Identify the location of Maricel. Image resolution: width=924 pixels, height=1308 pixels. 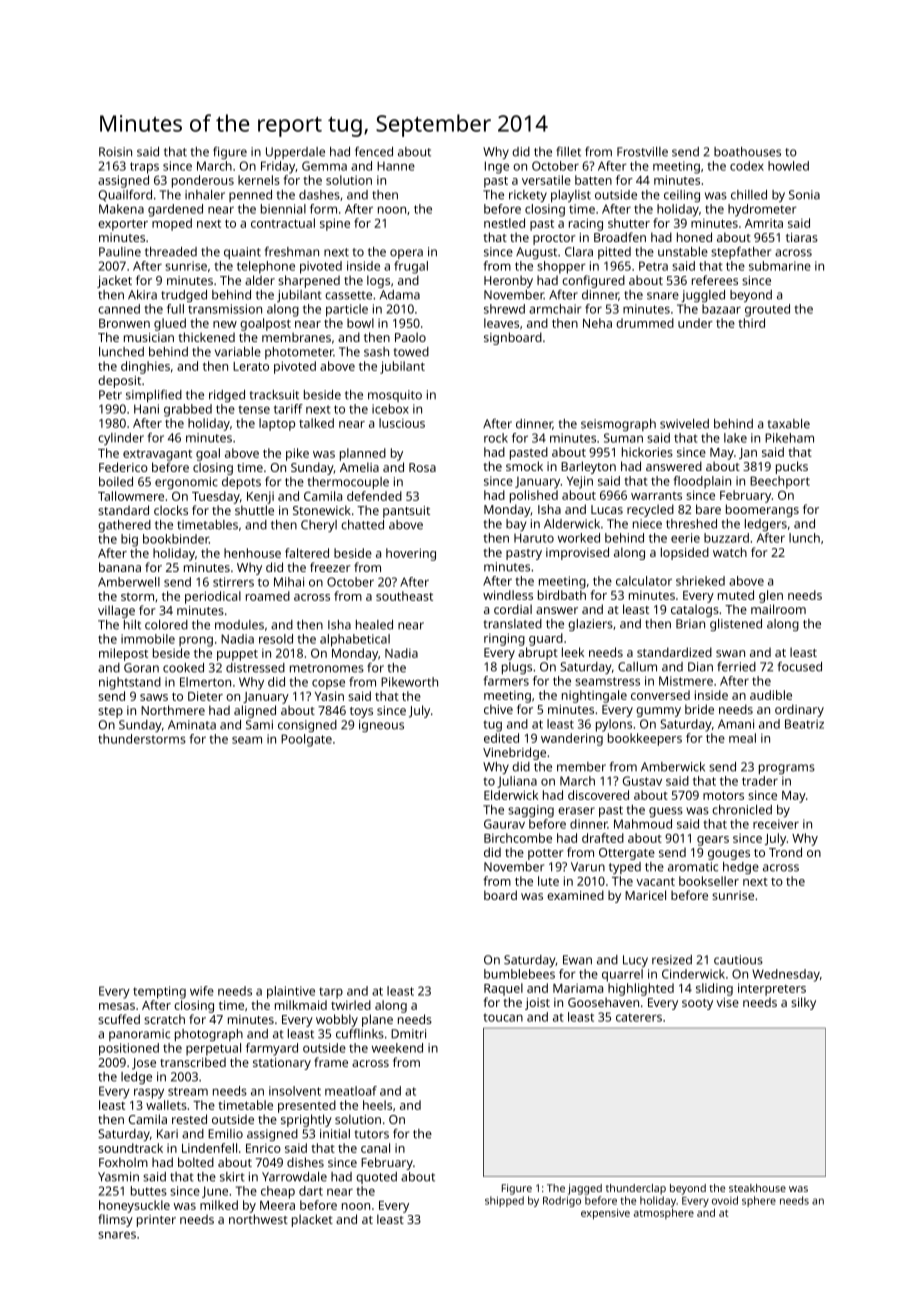
(645, 895).
